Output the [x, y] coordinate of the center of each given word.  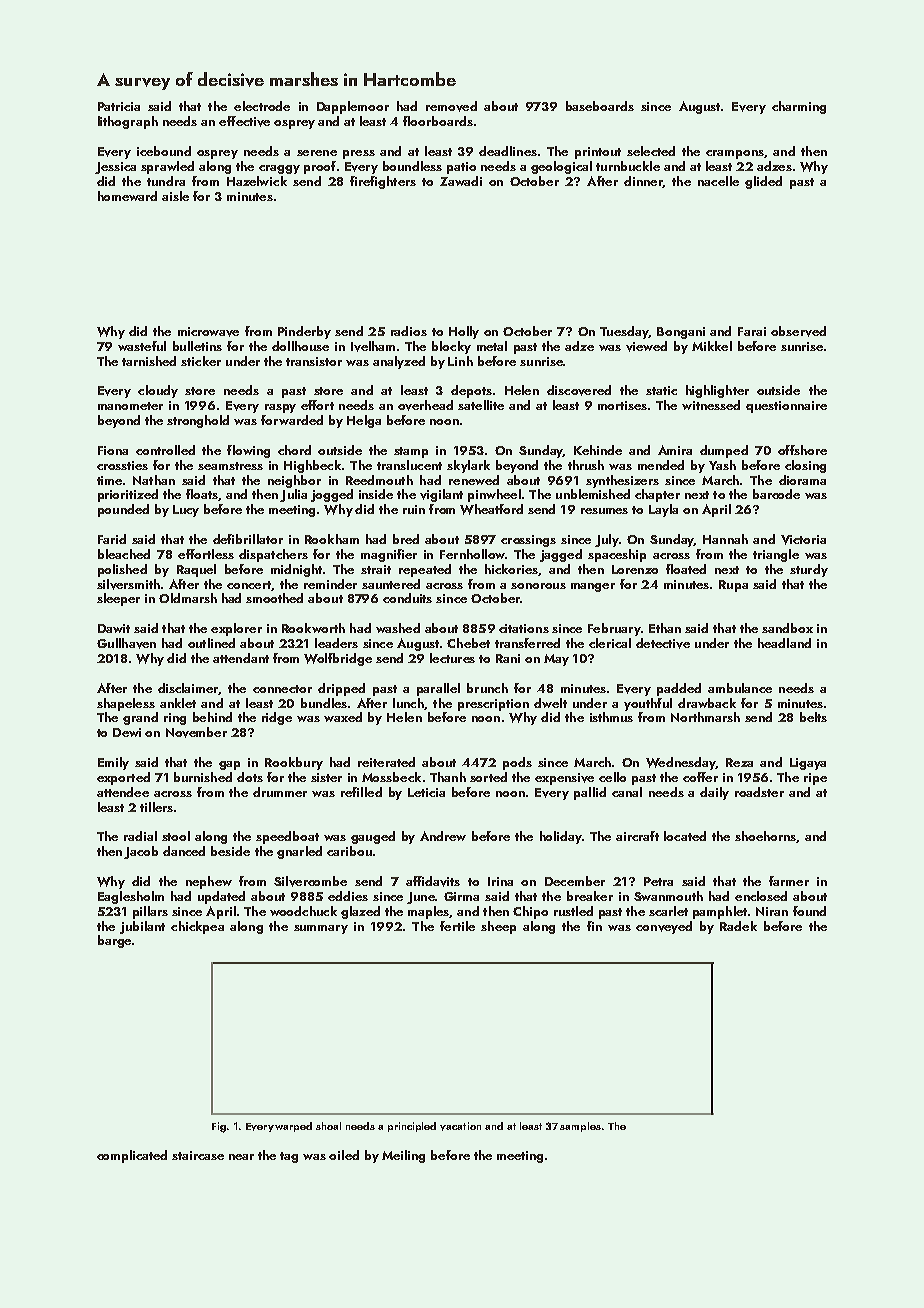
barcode [776, 494]
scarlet [668, 911]
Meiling [403, 1156]
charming [799, 107]
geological [561, 167]
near [241, 1157]
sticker [201, 361]
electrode [262, 106]
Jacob [141, 852]
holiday [561, 837]
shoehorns [765, 836]
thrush [586, 465]
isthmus [611, 717]
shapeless [126, 704]
